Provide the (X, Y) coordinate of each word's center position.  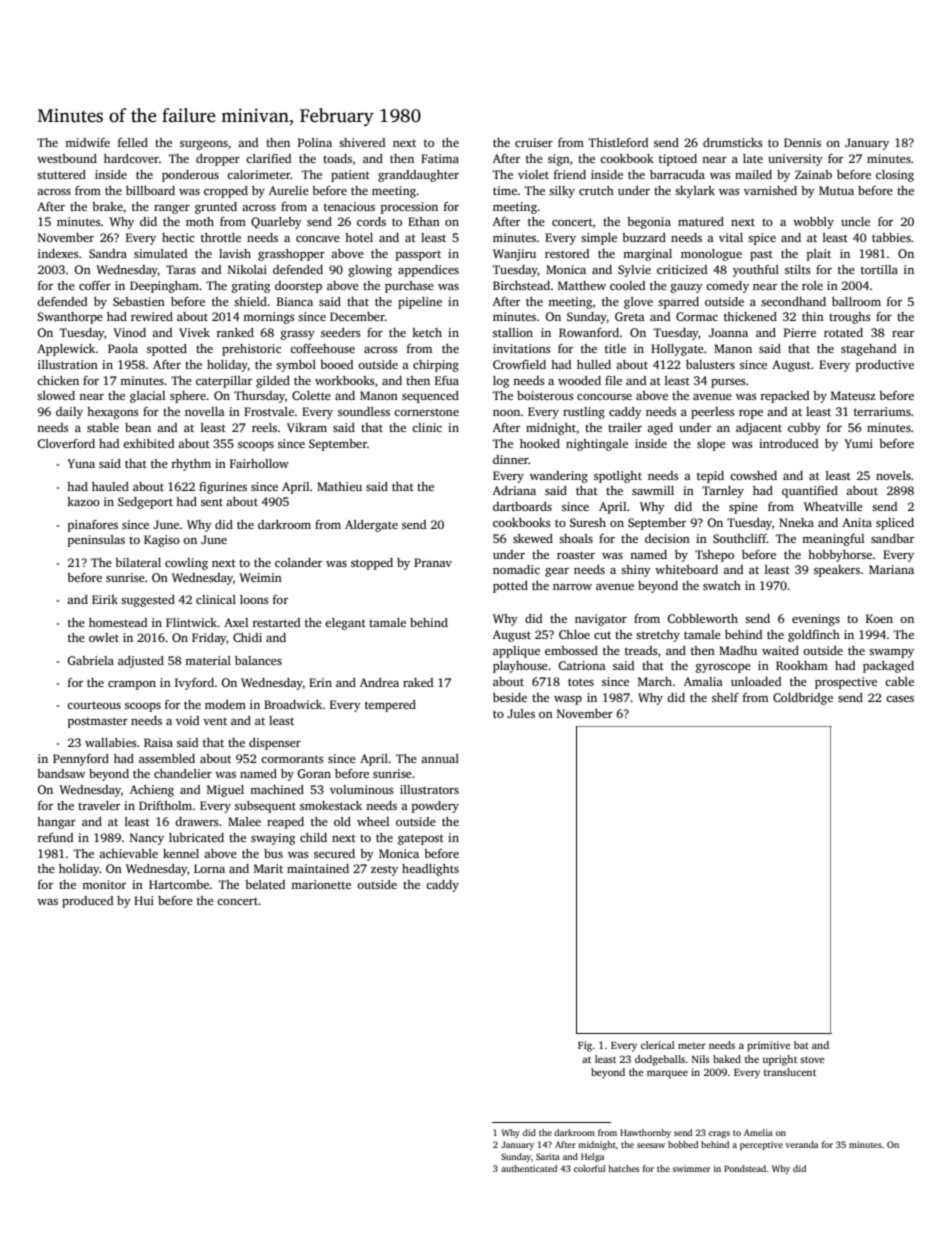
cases (900, 699)
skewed (533, 538)
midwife (87, 142)
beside (510, 697)
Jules (521, 713)
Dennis (802, 142)
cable (899, 681)
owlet (104, 637)
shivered (362, 142)
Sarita (548, 1156)
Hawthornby (645, 1133)
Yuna (81, 463)
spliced (895, 524)
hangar (56, 823)
